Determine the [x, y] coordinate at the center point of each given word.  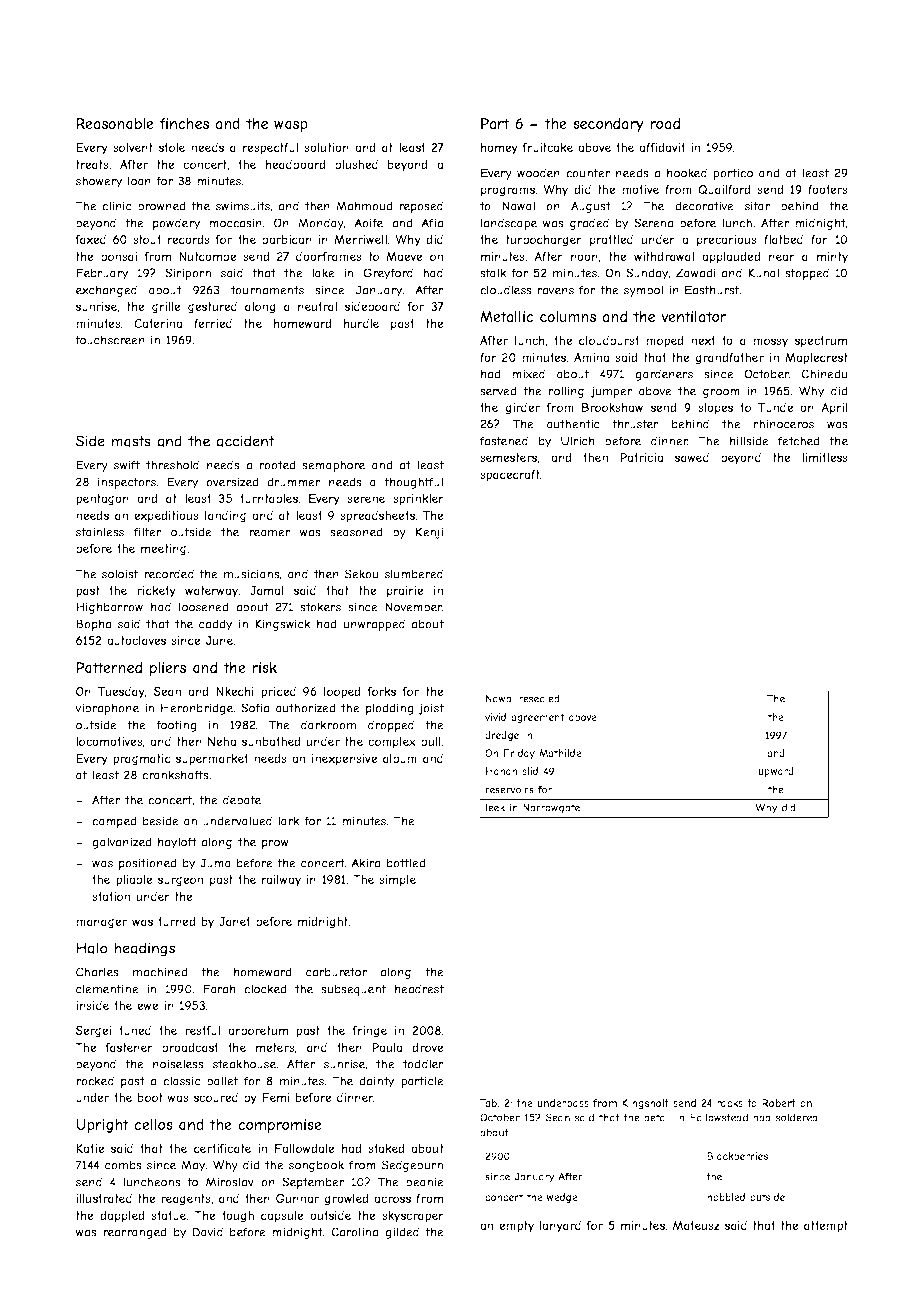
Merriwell [360, 239]
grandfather [729, 359]
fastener [129, 1047]
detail [657, 1117]
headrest [419, 989]
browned [162, 206]
